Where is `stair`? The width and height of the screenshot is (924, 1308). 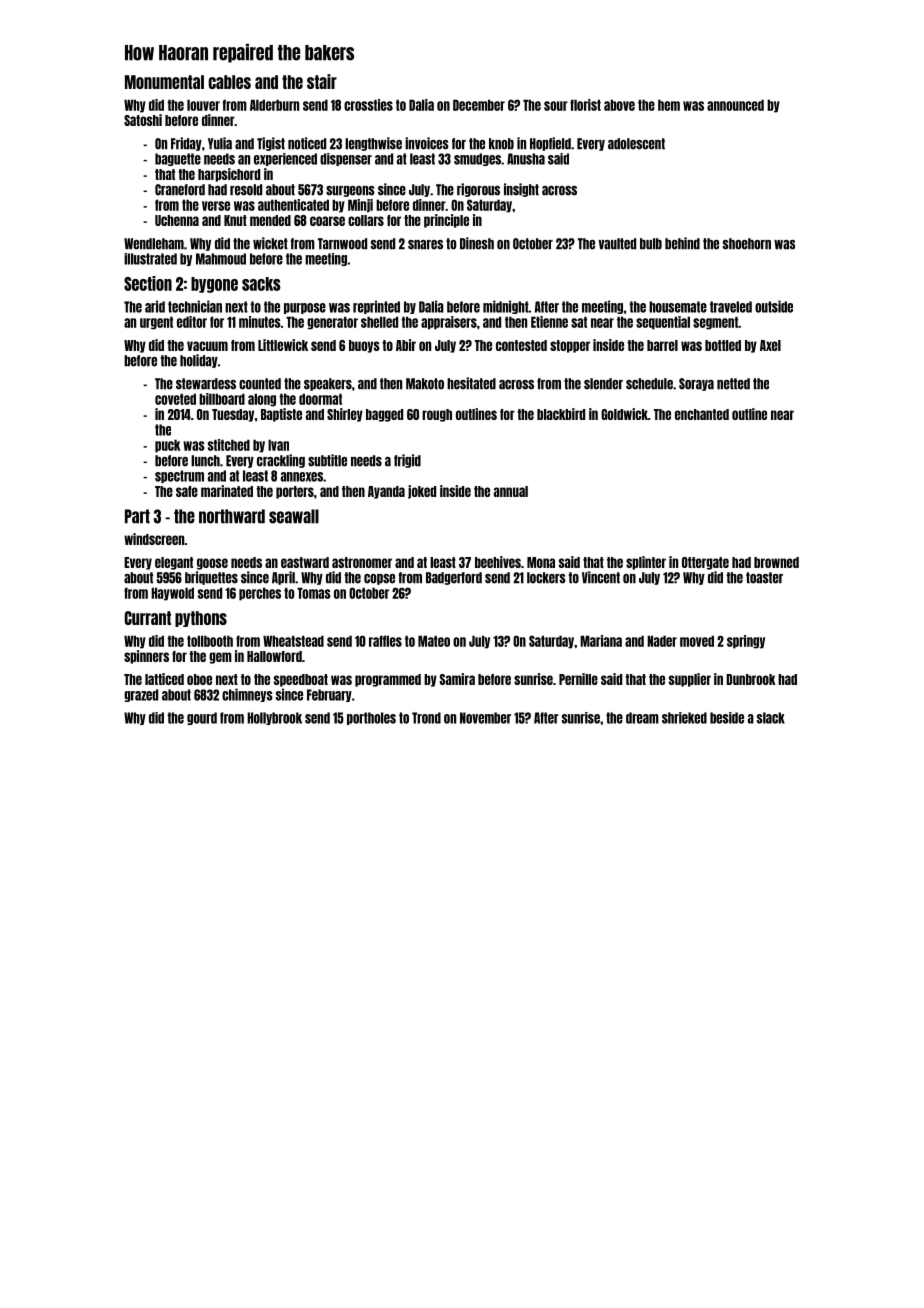 stair is located at coordinates (322, 81).
